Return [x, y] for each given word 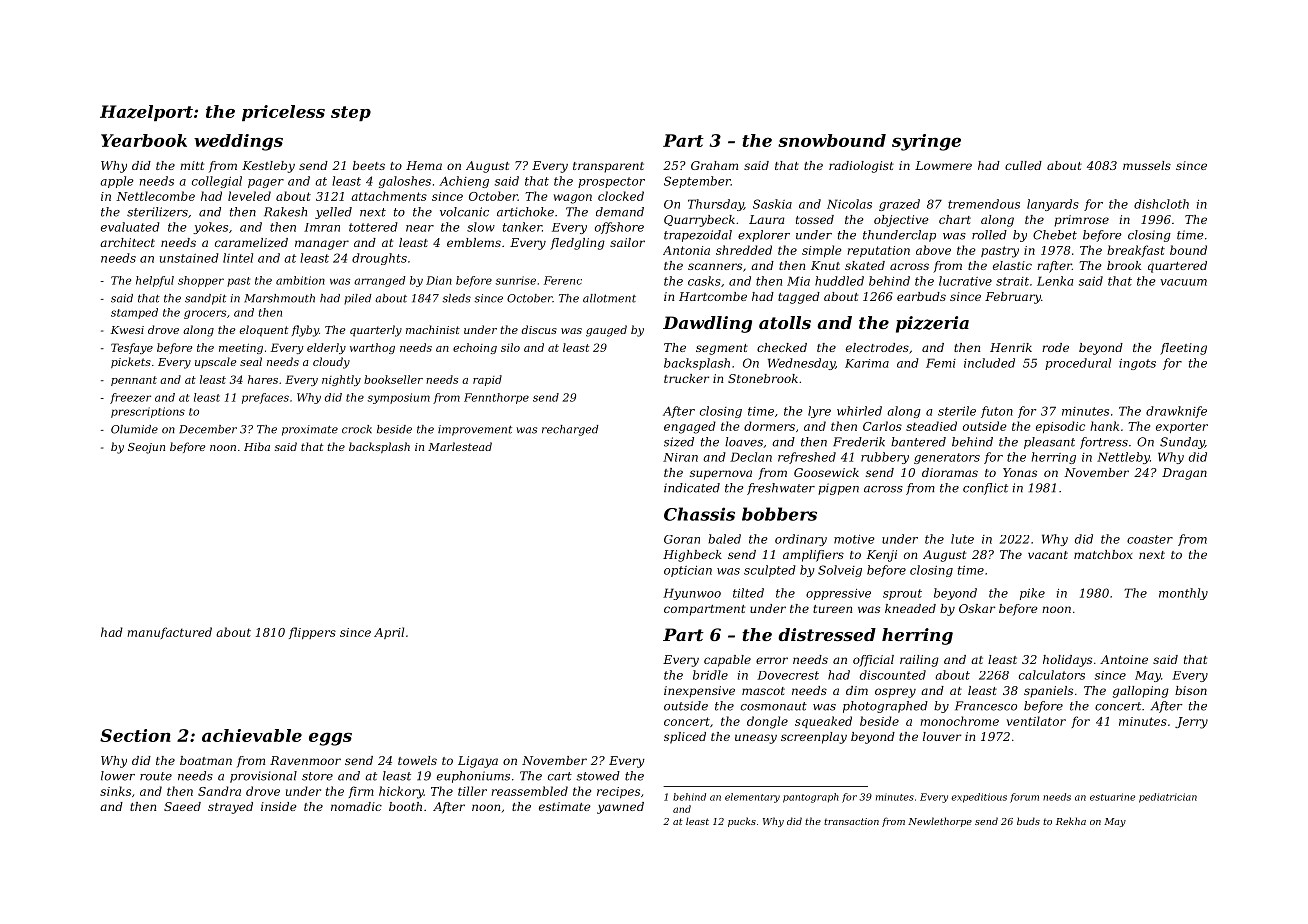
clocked [621, 196]
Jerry [1191, 723]
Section [135, 735]
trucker [686, 378]
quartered [1177, 267]
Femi [941, 363]
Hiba [257, 446]
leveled [249, 196]
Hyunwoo [692, 594]
